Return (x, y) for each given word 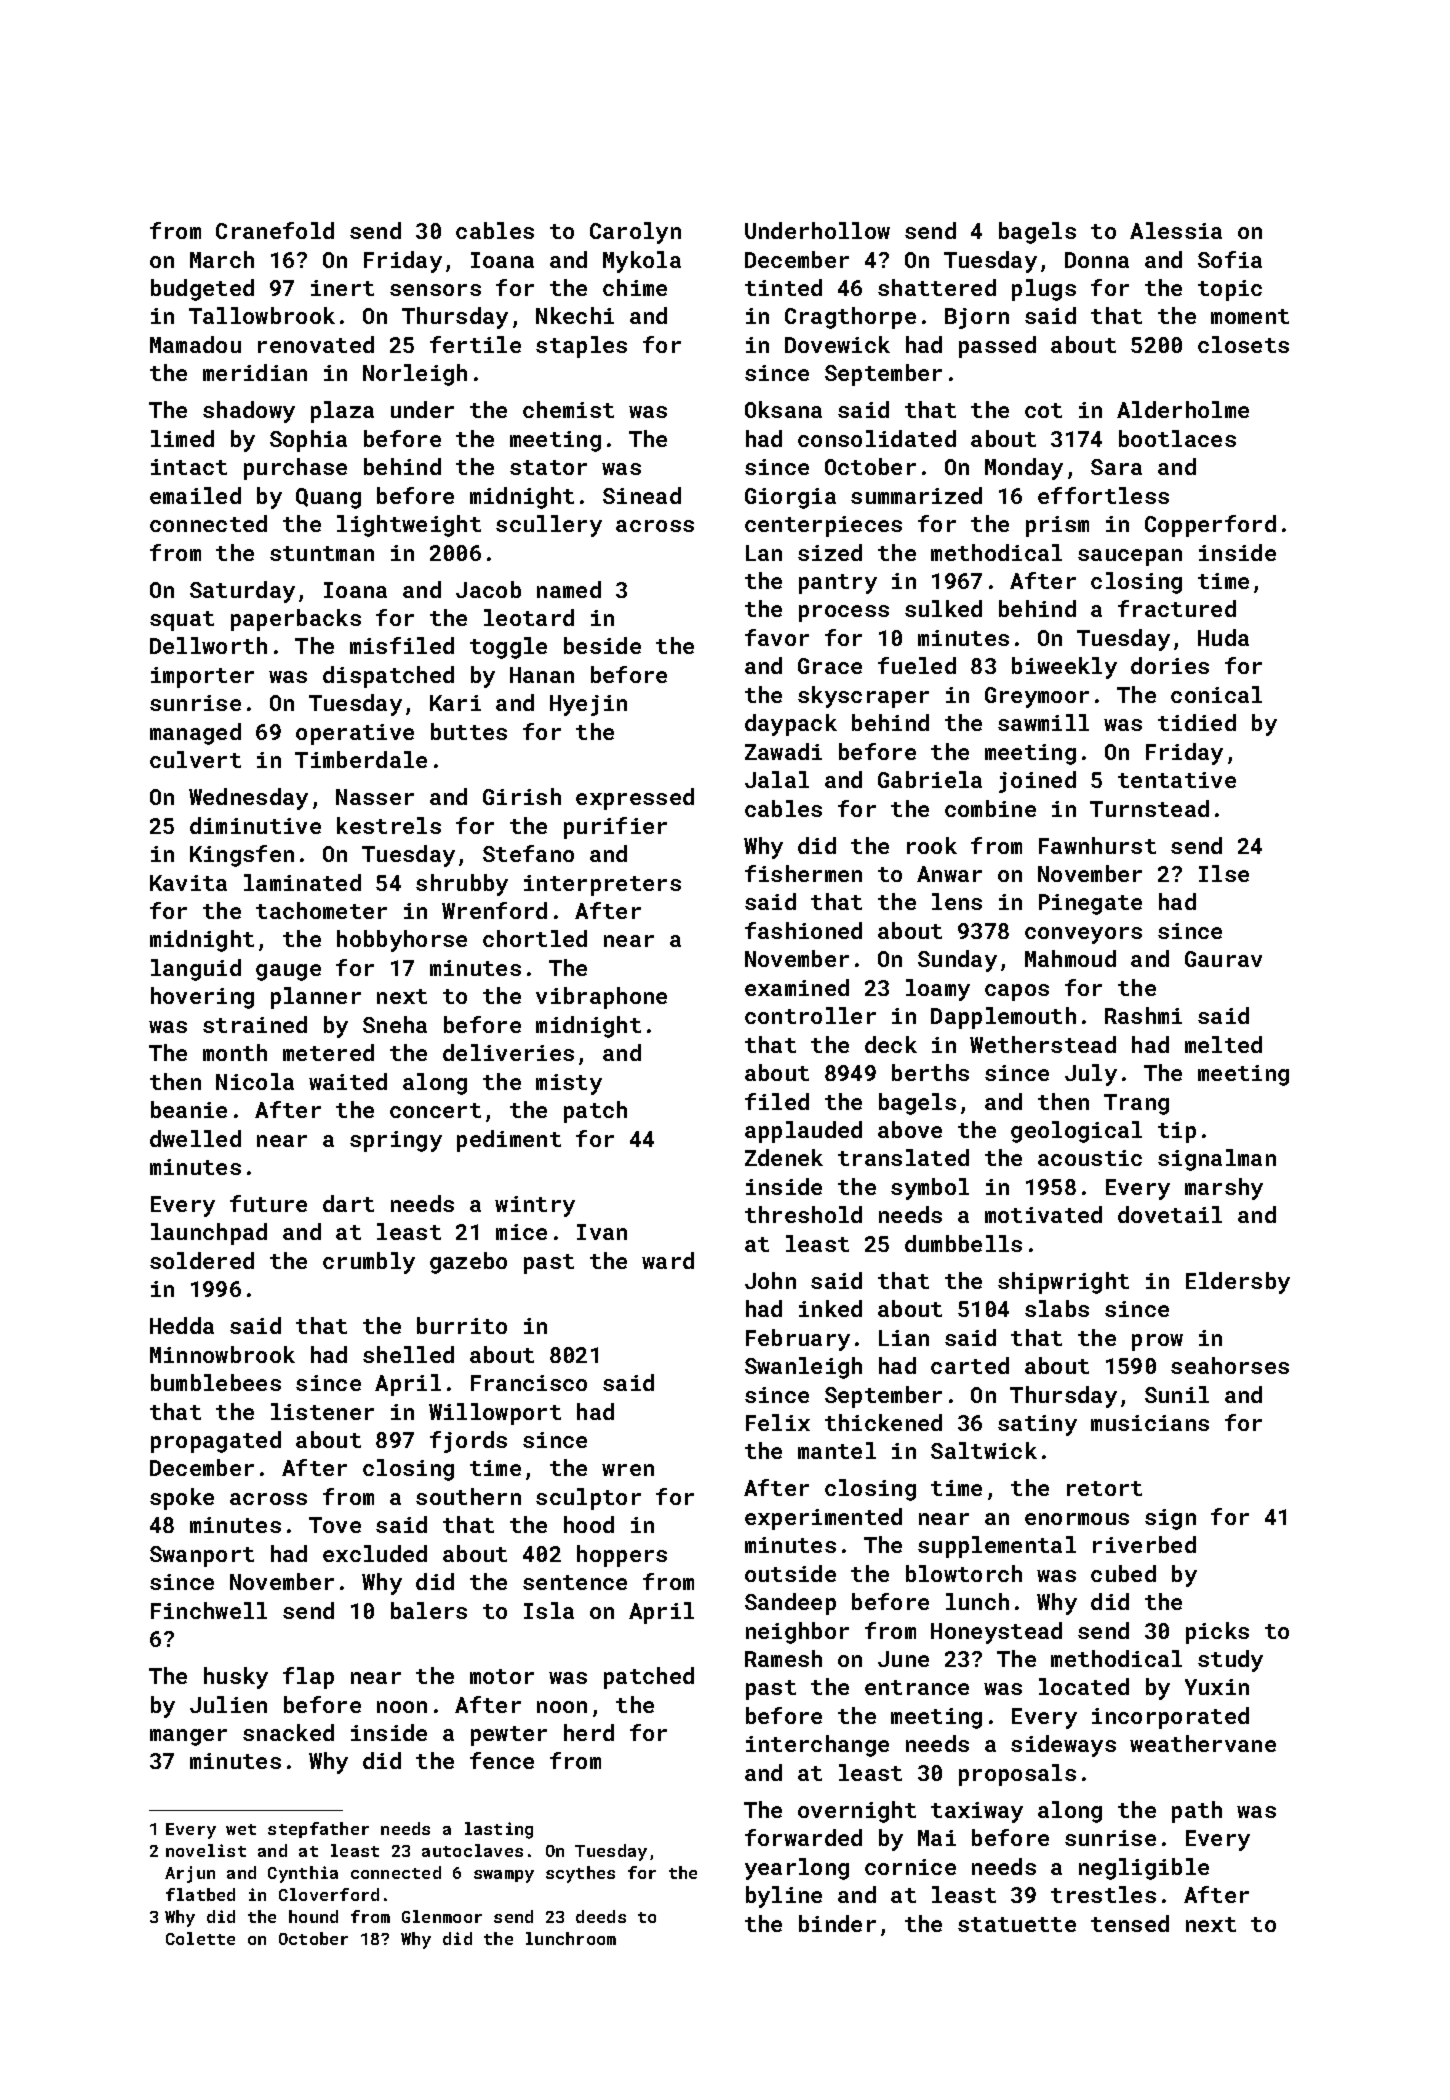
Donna (1097, 260)
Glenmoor (442, 1916)
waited (348, 1081)
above (910, 1129)
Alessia (1176, 230)
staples (581, 347)
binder (837, 1923)
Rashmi (1143, 1015)
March (222, 259)
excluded (375, 1553)
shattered (937, 287)
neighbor (797, 1633)
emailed (195, 495)
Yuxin (1217, 1687)
